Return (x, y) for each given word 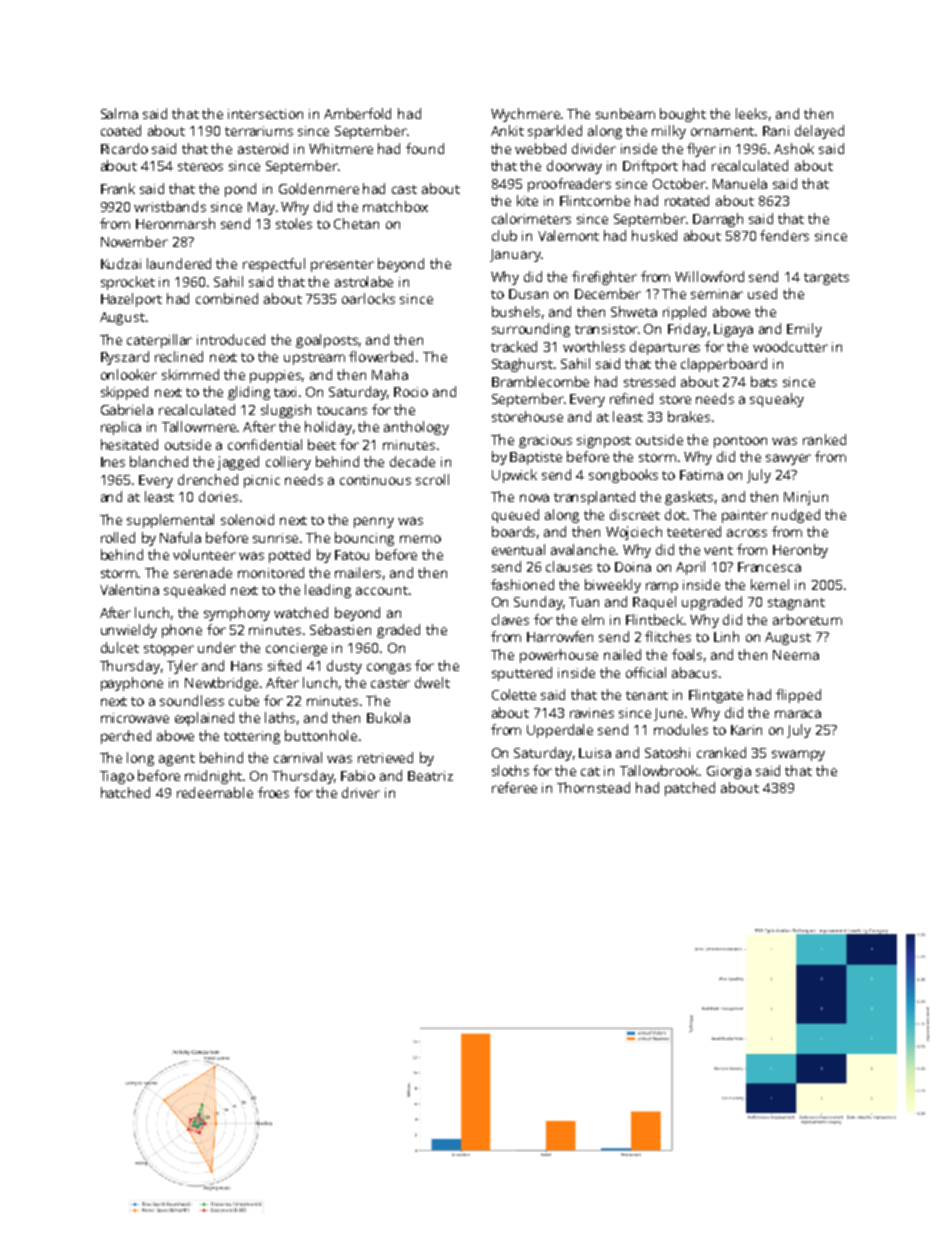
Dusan (528, 294)
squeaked (194, 591)
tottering (252, 737)
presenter (342, 266)
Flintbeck (655, 619)
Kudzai (121, 263)
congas (389, 668)
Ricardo (124, 148)
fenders (784, 235)
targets (826, 279)
